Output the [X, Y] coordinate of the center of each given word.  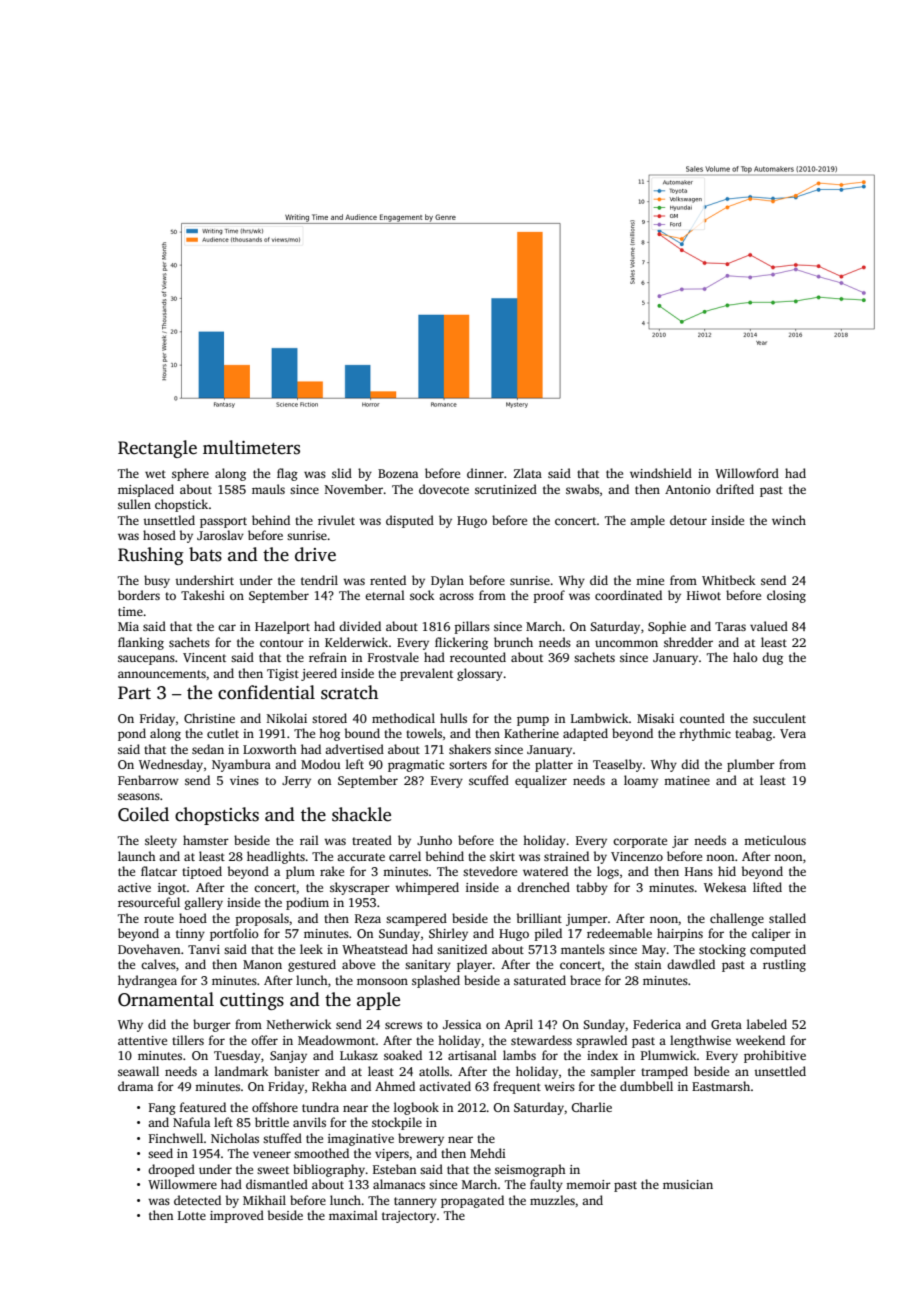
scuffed [489, 780]
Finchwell [176, 1138]
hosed [159, 535]
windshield [661, 473]
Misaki [655, 718]
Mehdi [488, 1153]
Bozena [398, 473]
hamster [206, 840]
